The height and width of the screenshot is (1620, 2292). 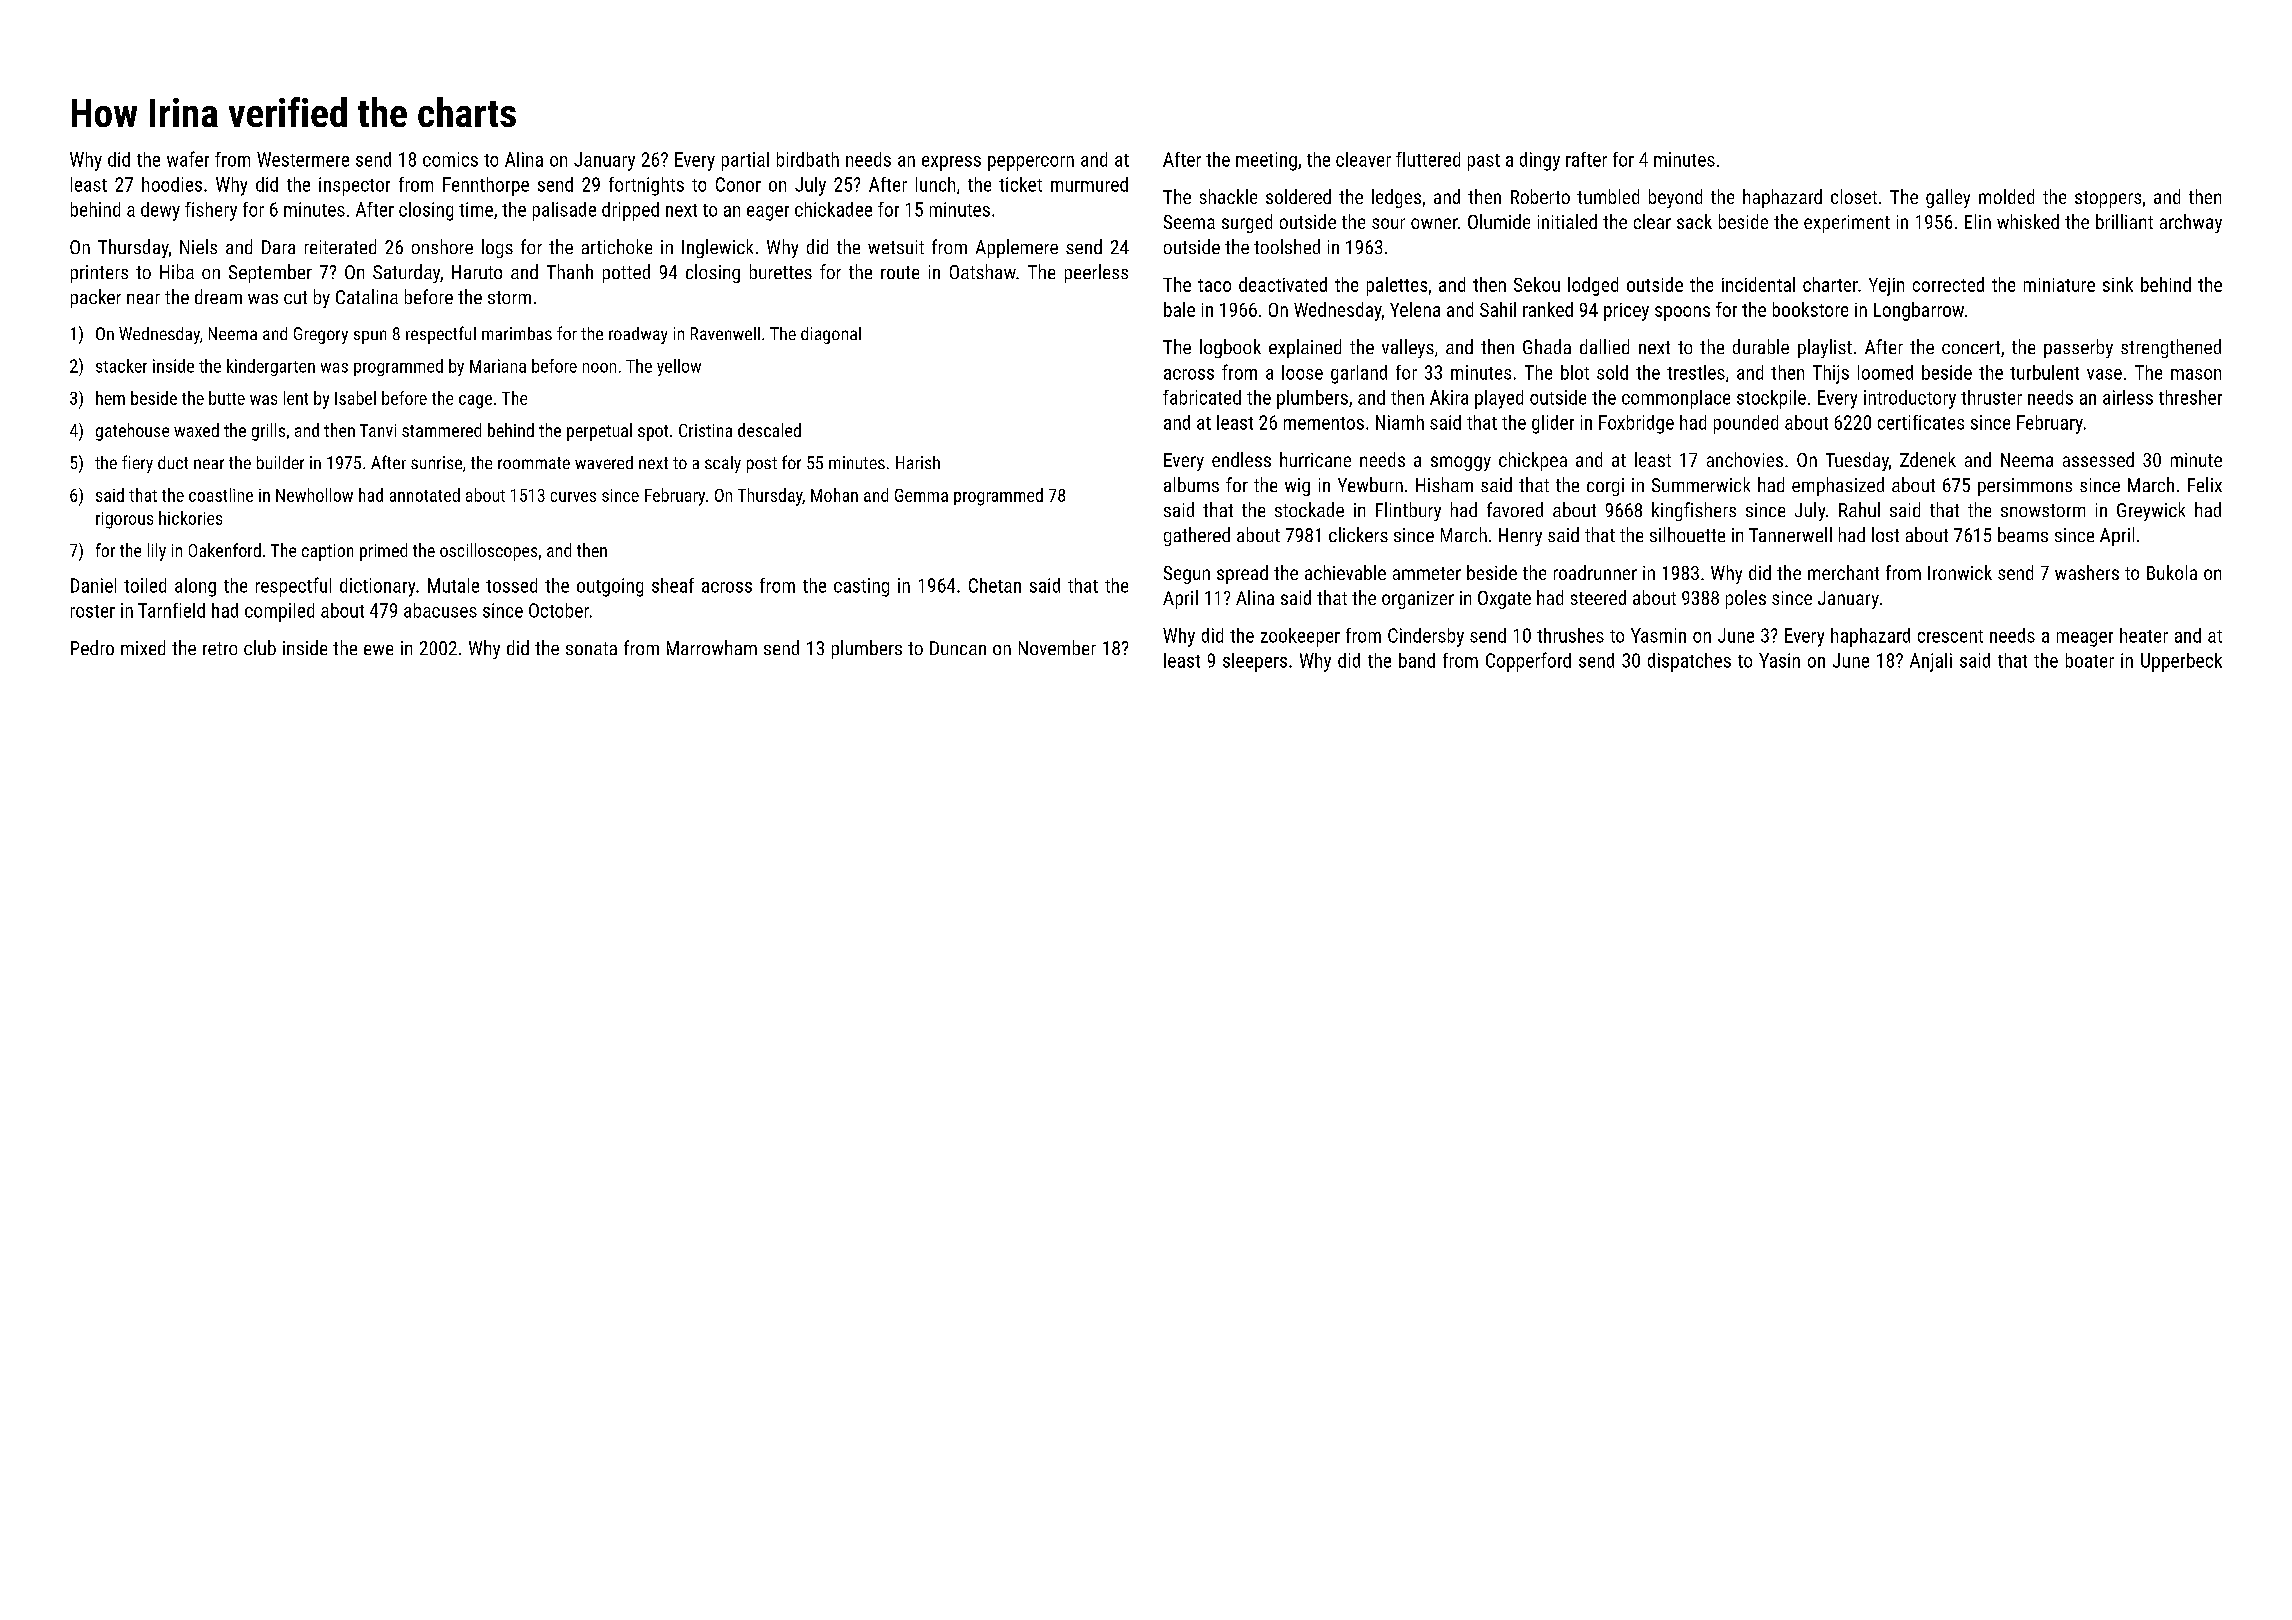 What do you see at coordinates (1636, 424) in the screenshot?
I see `Foxbridge` at bounding box center [1636, 424].
